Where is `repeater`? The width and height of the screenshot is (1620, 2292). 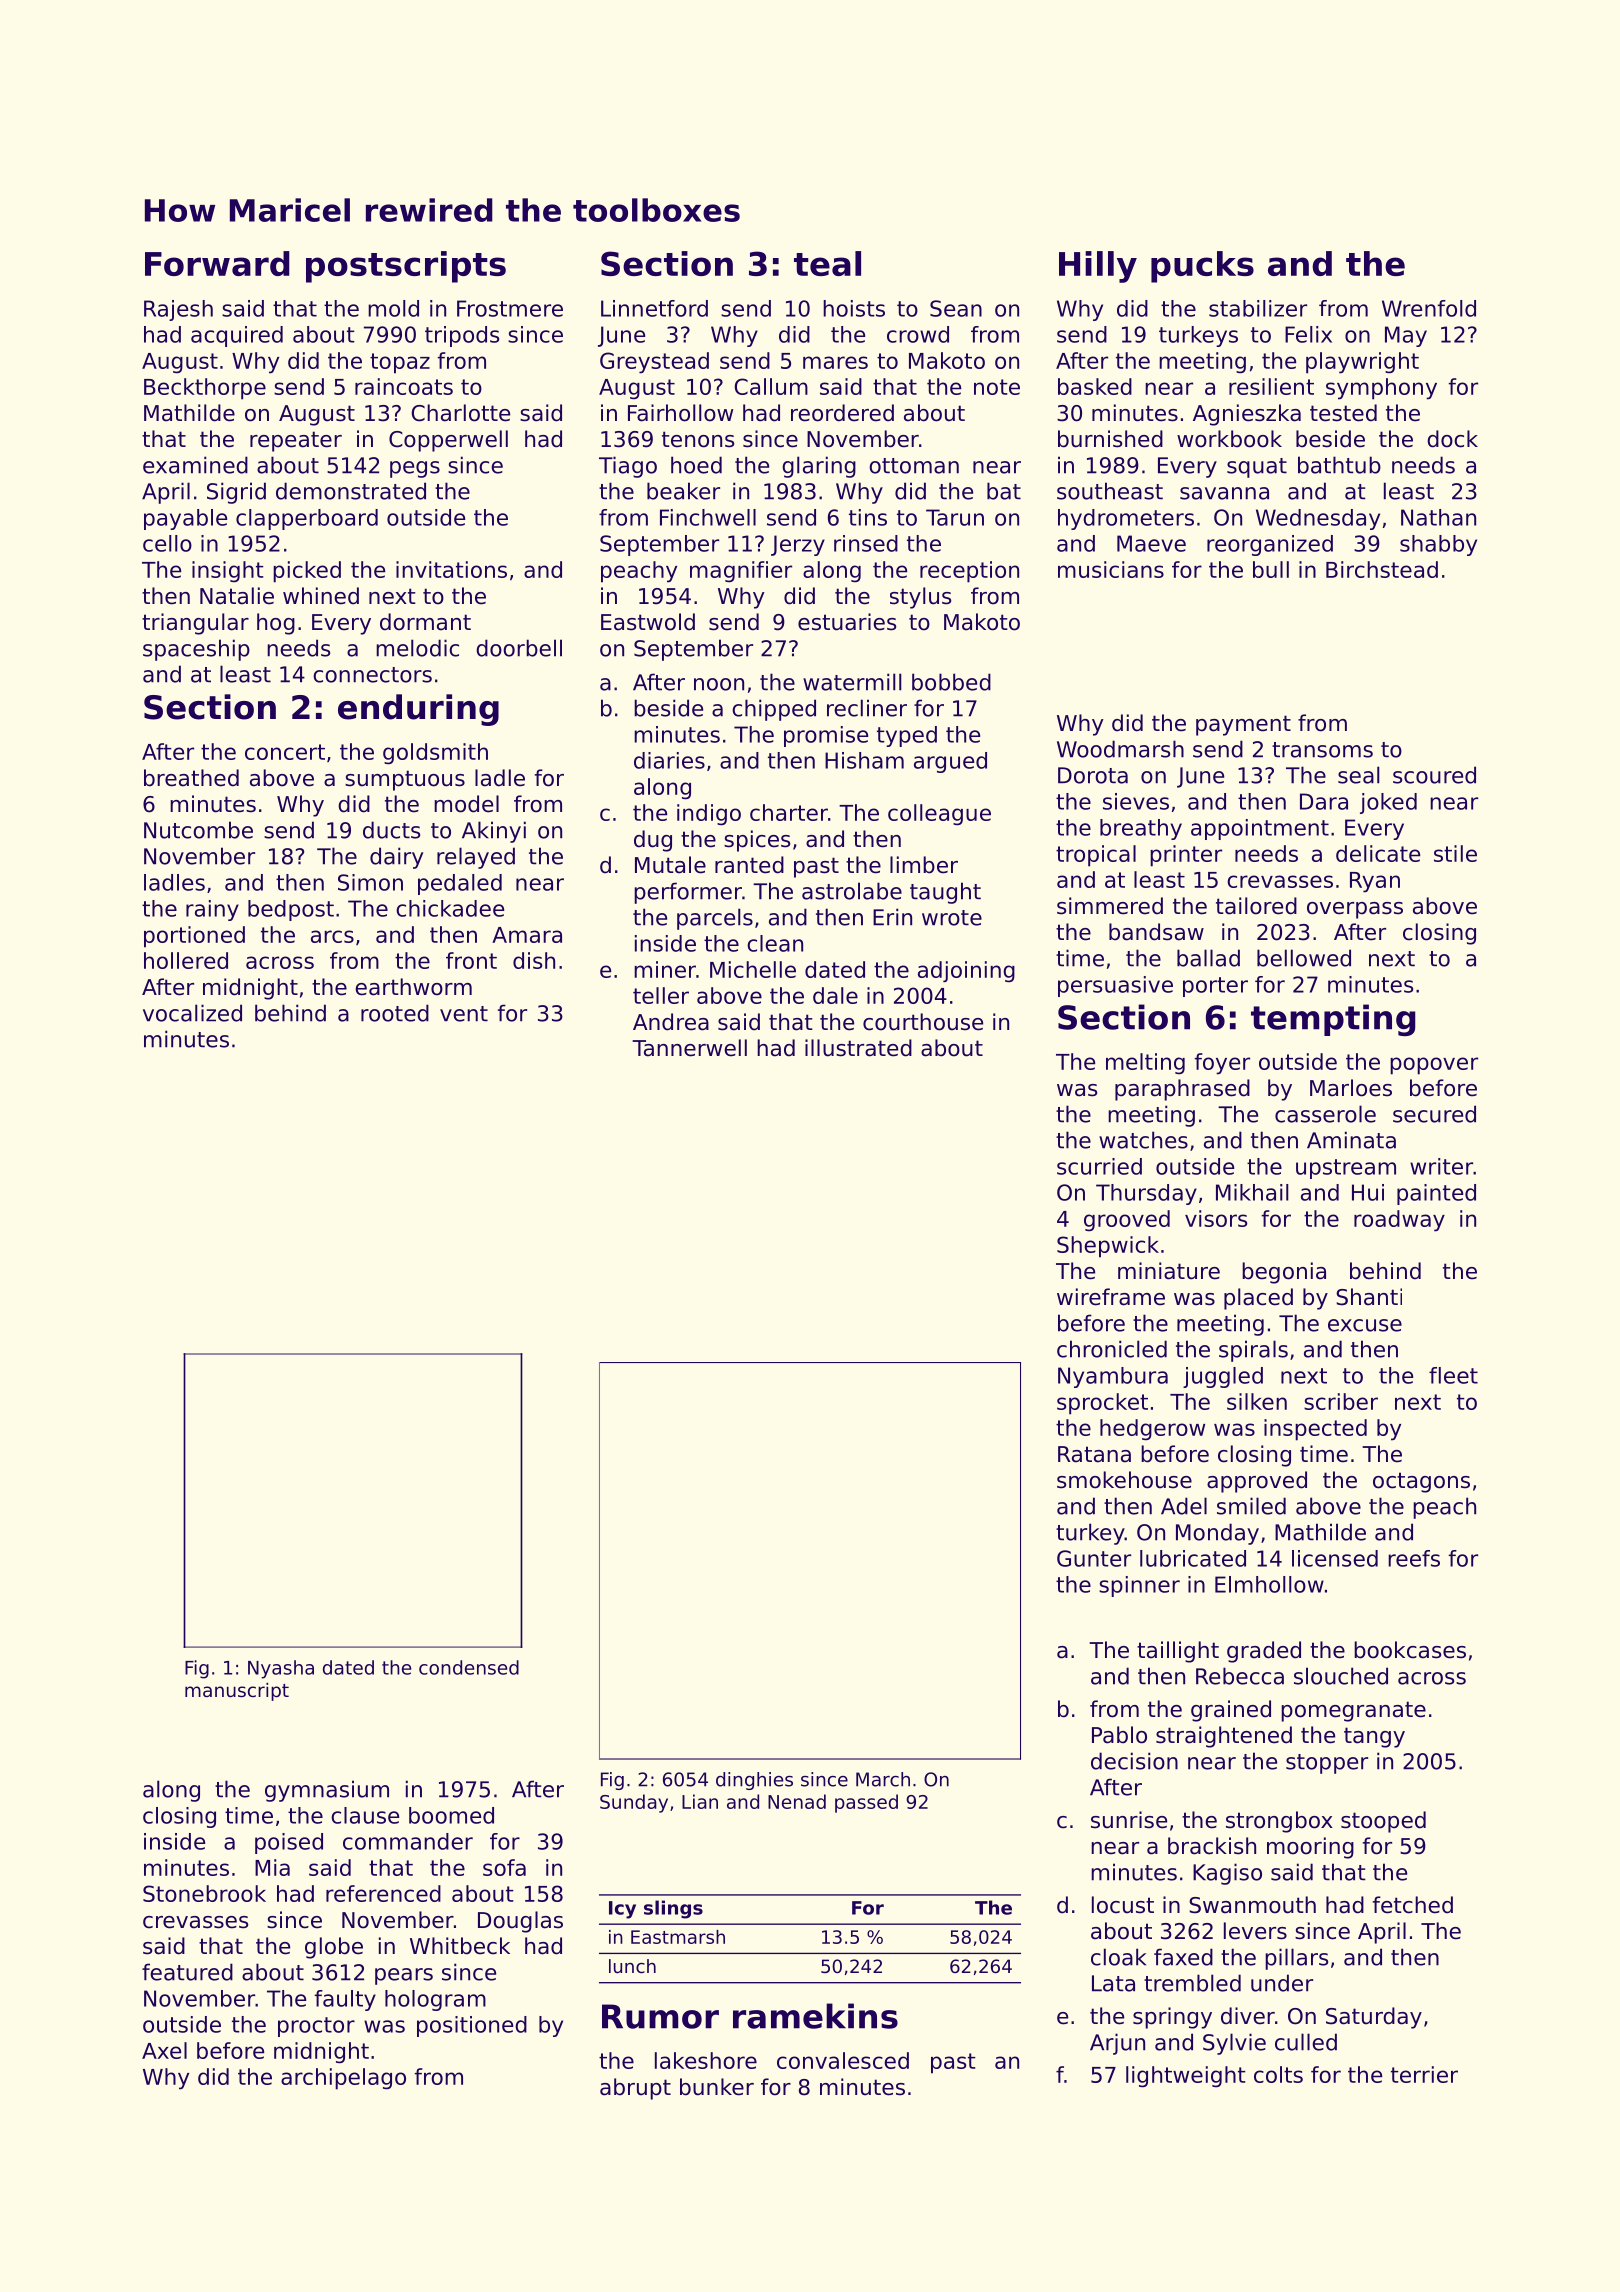 repeater is located at coordinates (296, 441).
